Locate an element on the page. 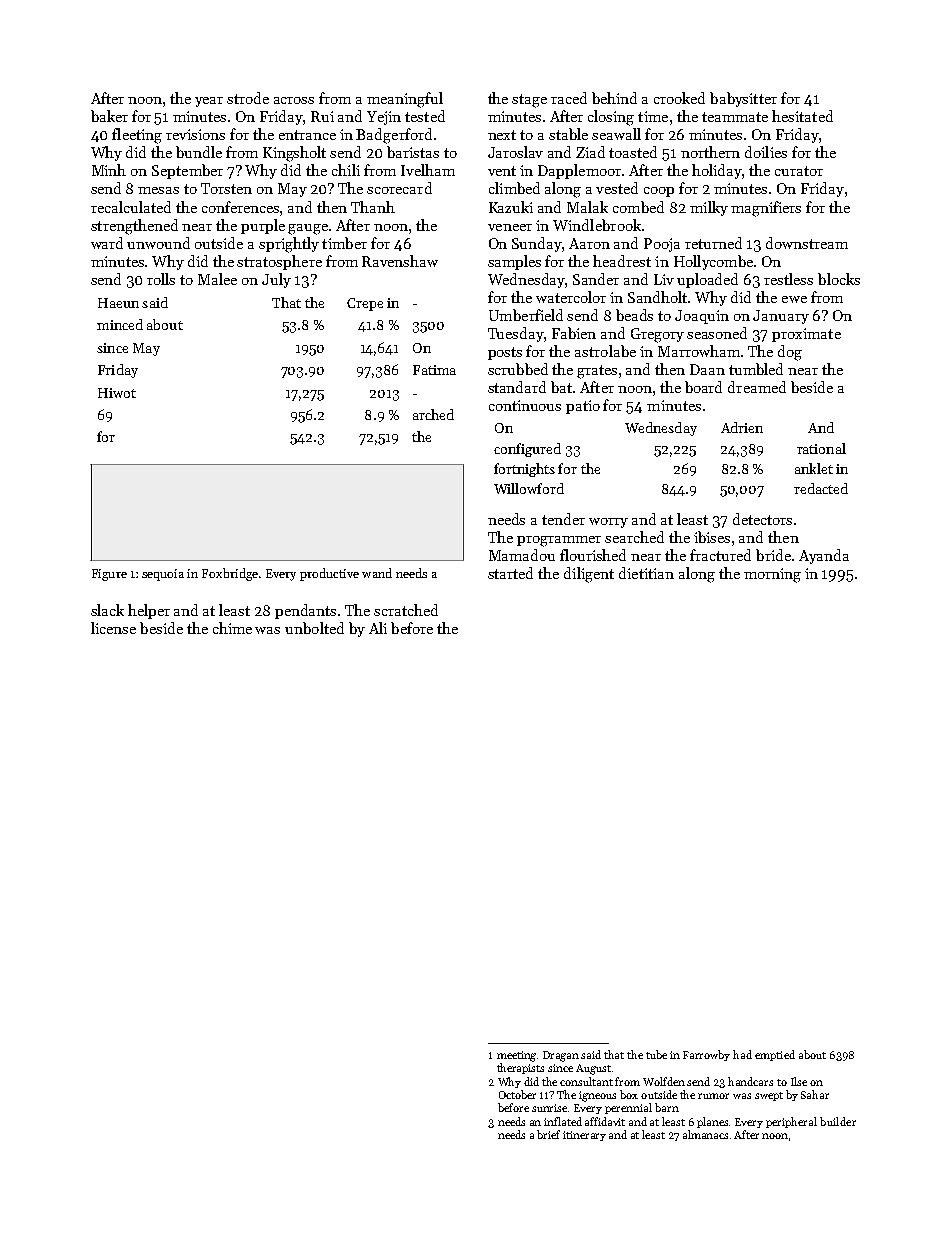  October is located at coordinates (517, 1094).
